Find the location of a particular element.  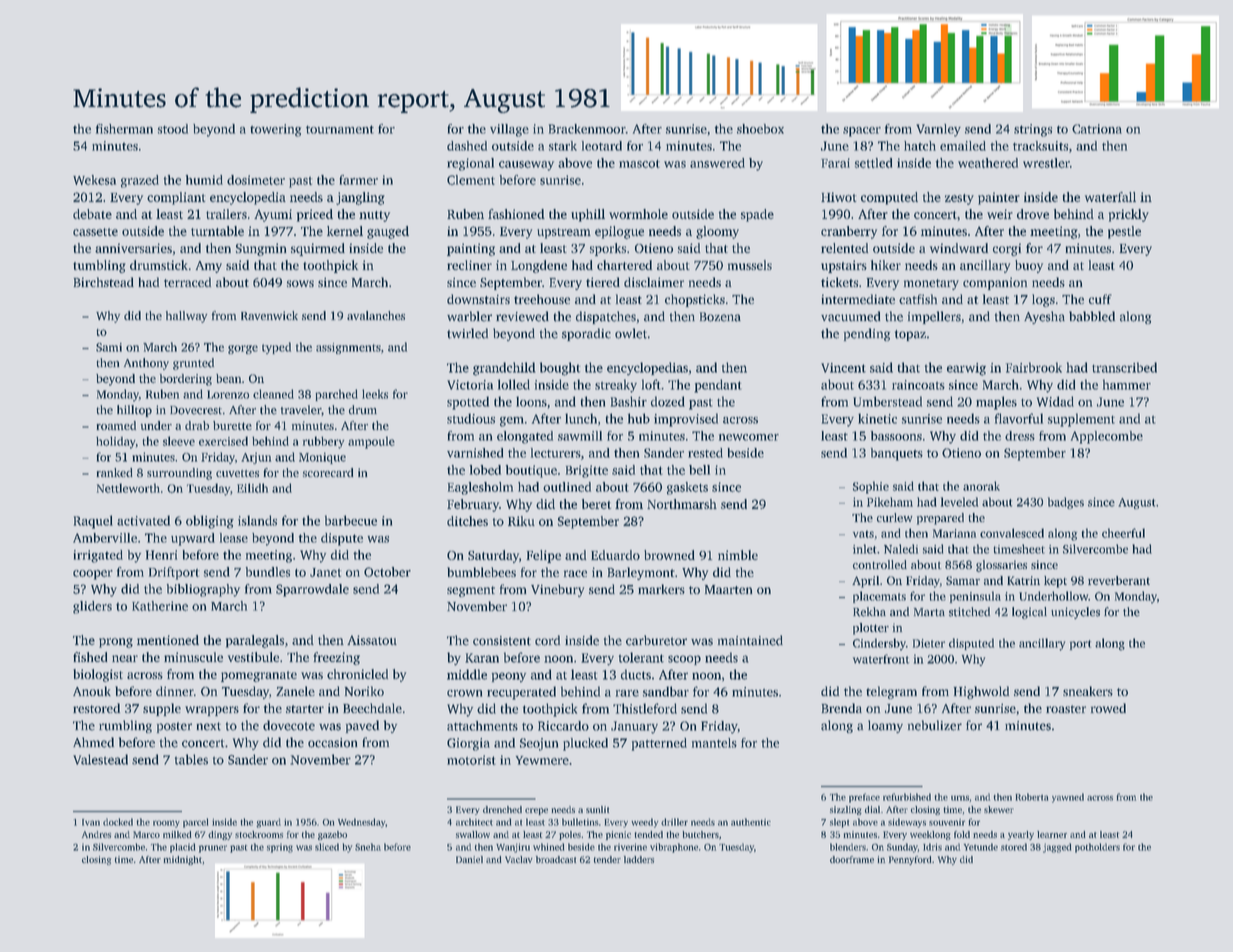

outlined is located at coordinates (567, 487).
